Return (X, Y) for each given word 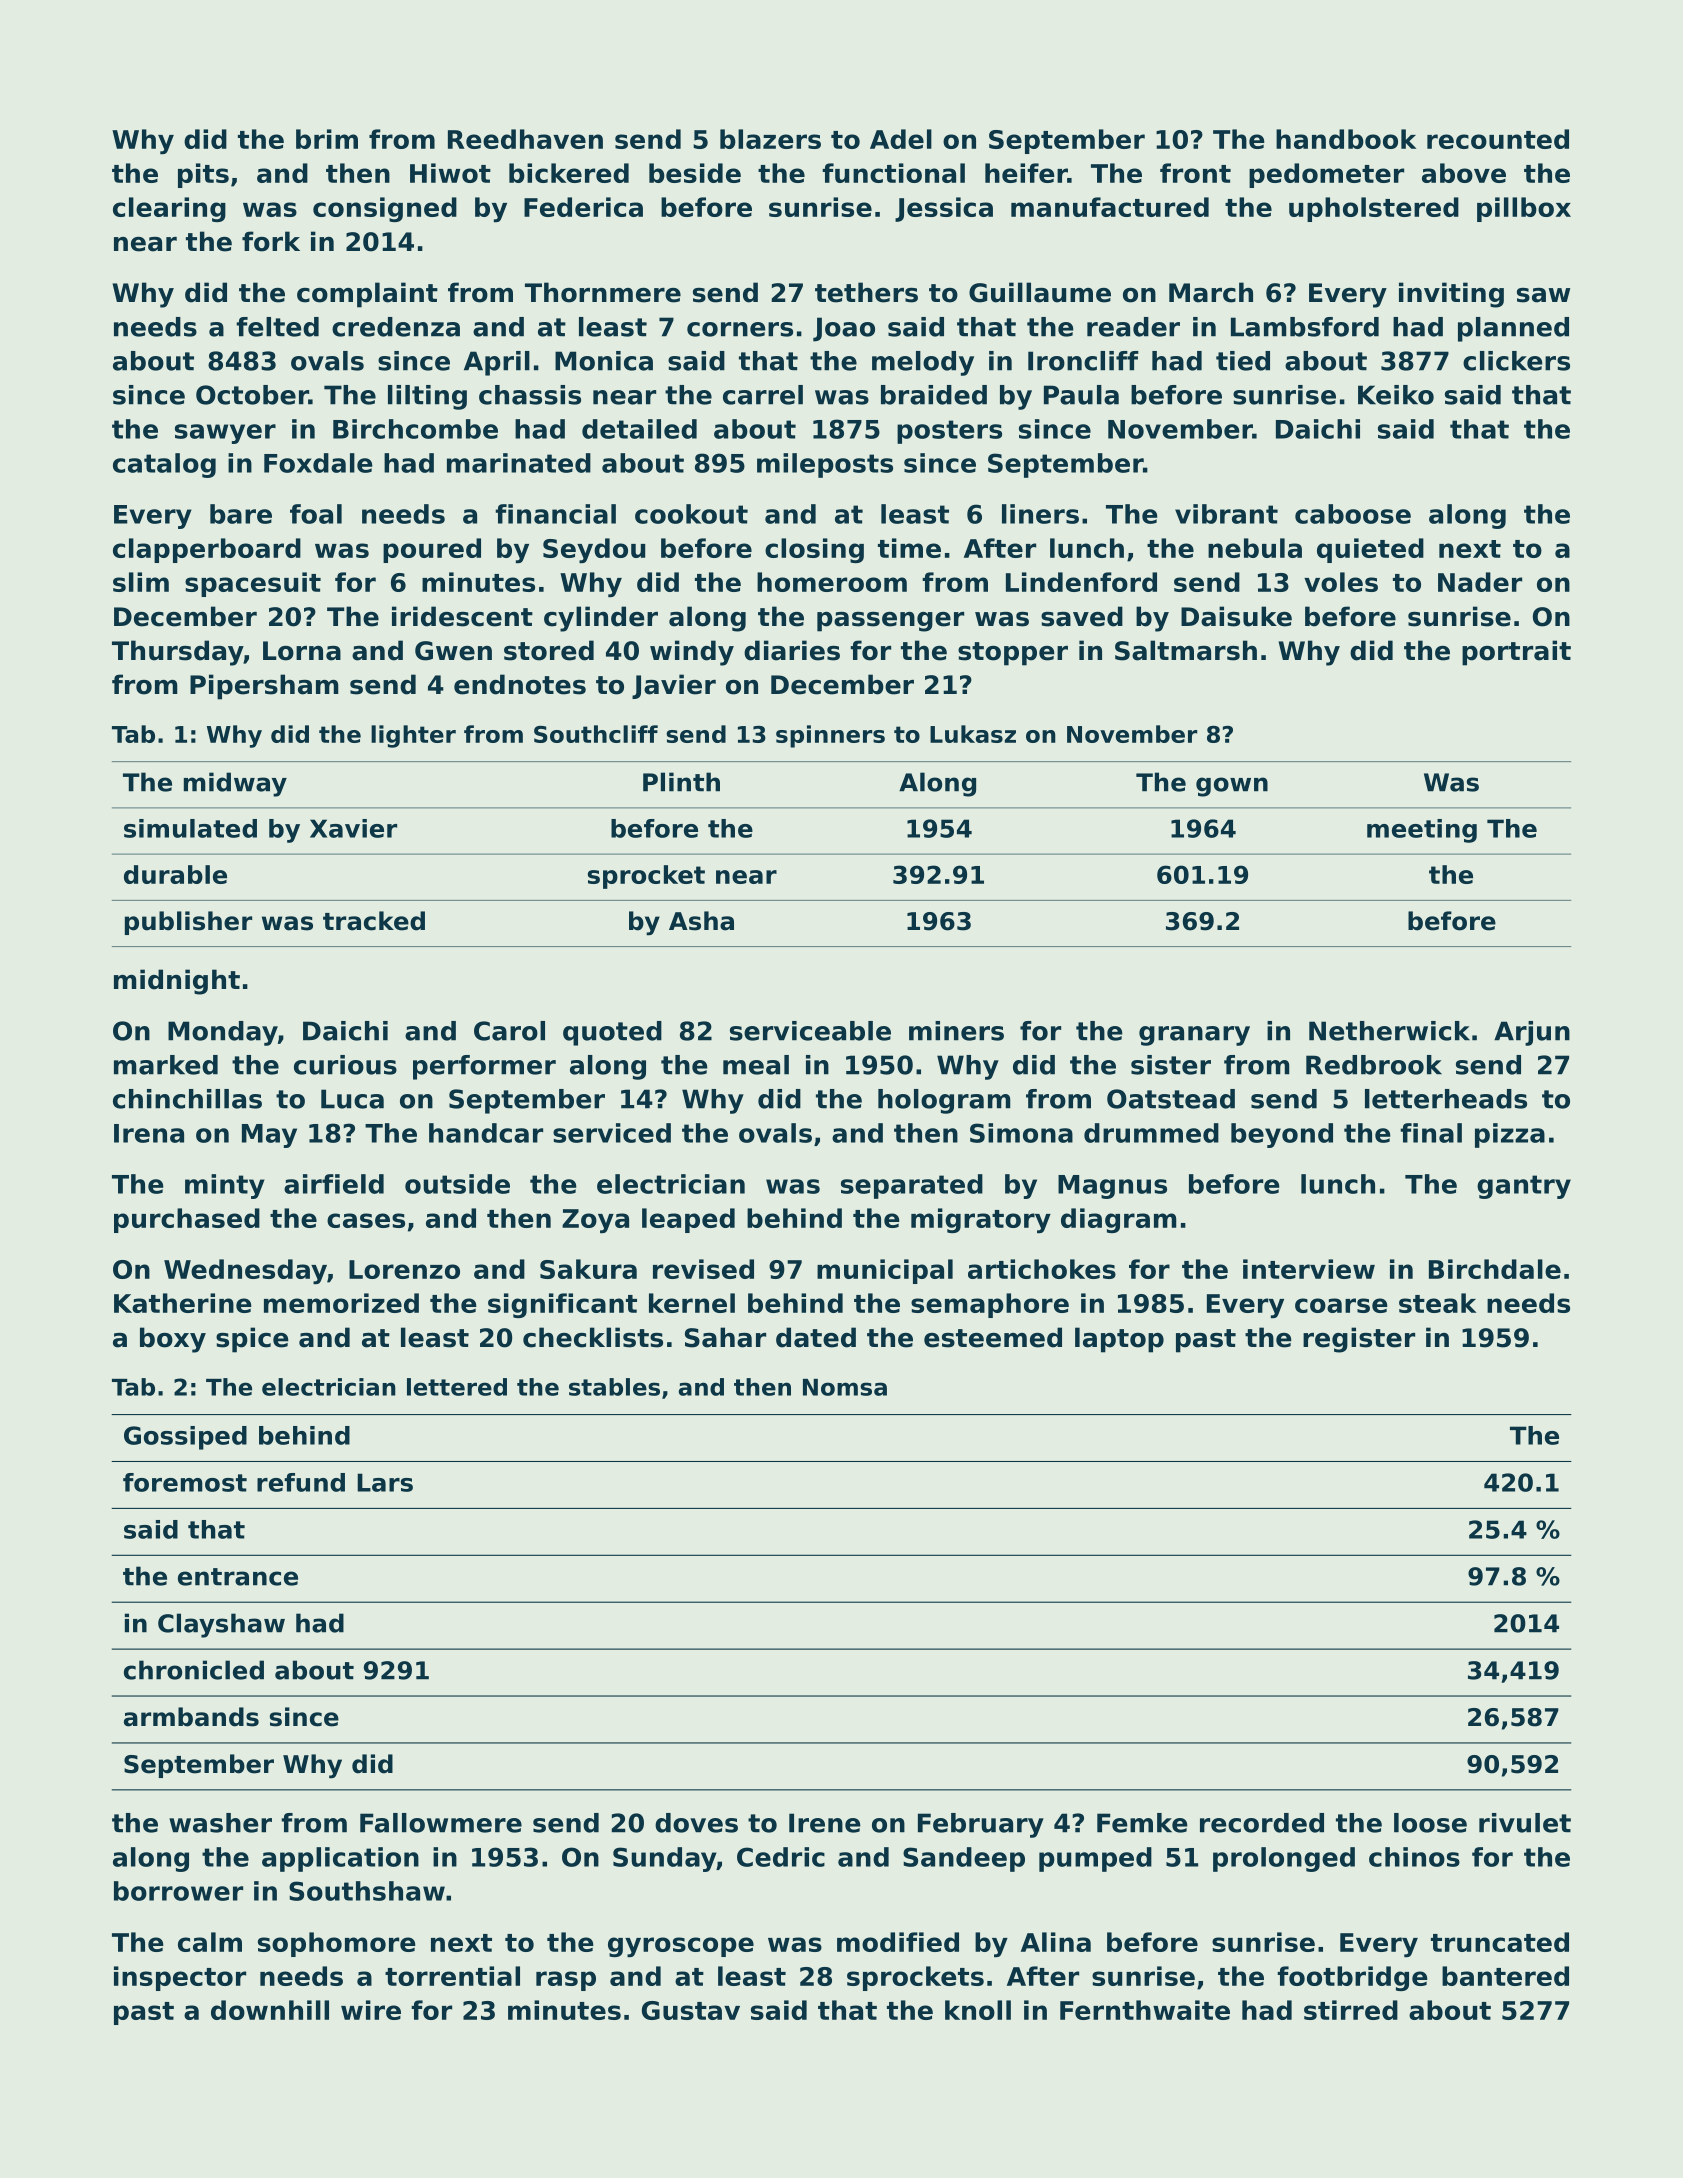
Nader (1480, 582)
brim (327, 139)
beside (695, 173)
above (1464, 173)
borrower (178, 1891)
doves (696, 1823)
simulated (190, 828)
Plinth (681, 782)
